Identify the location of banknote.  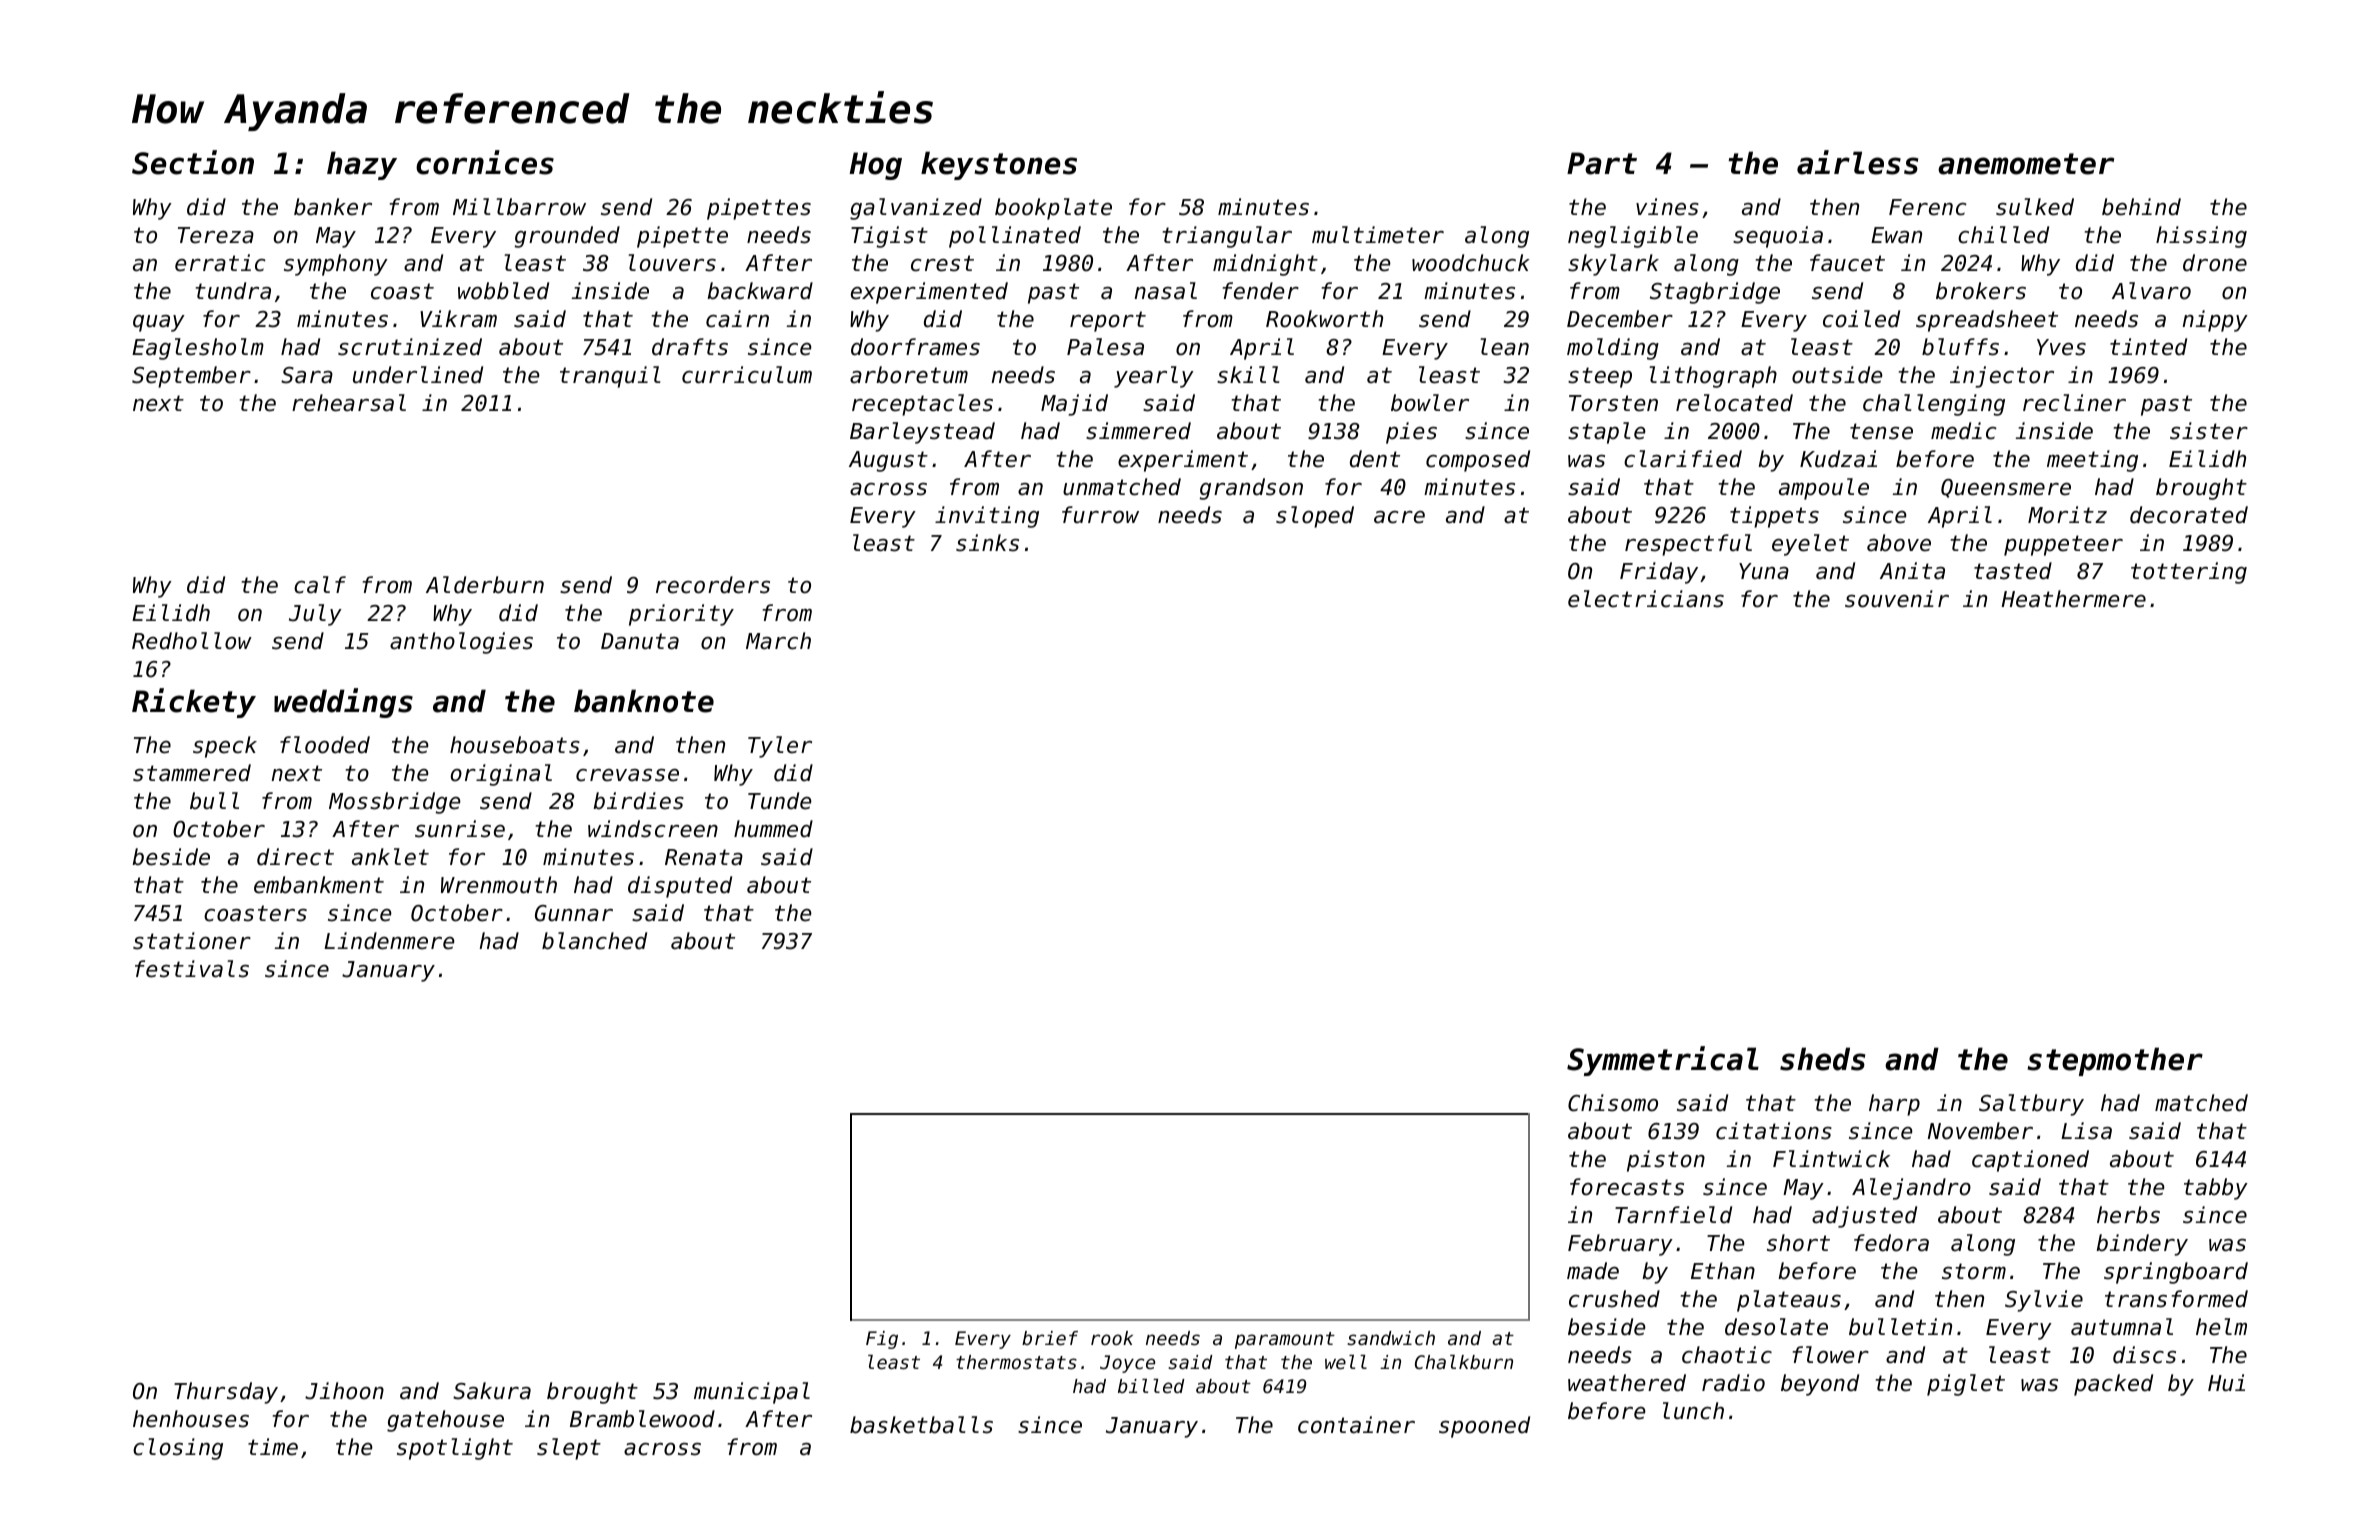
(644, 701).
